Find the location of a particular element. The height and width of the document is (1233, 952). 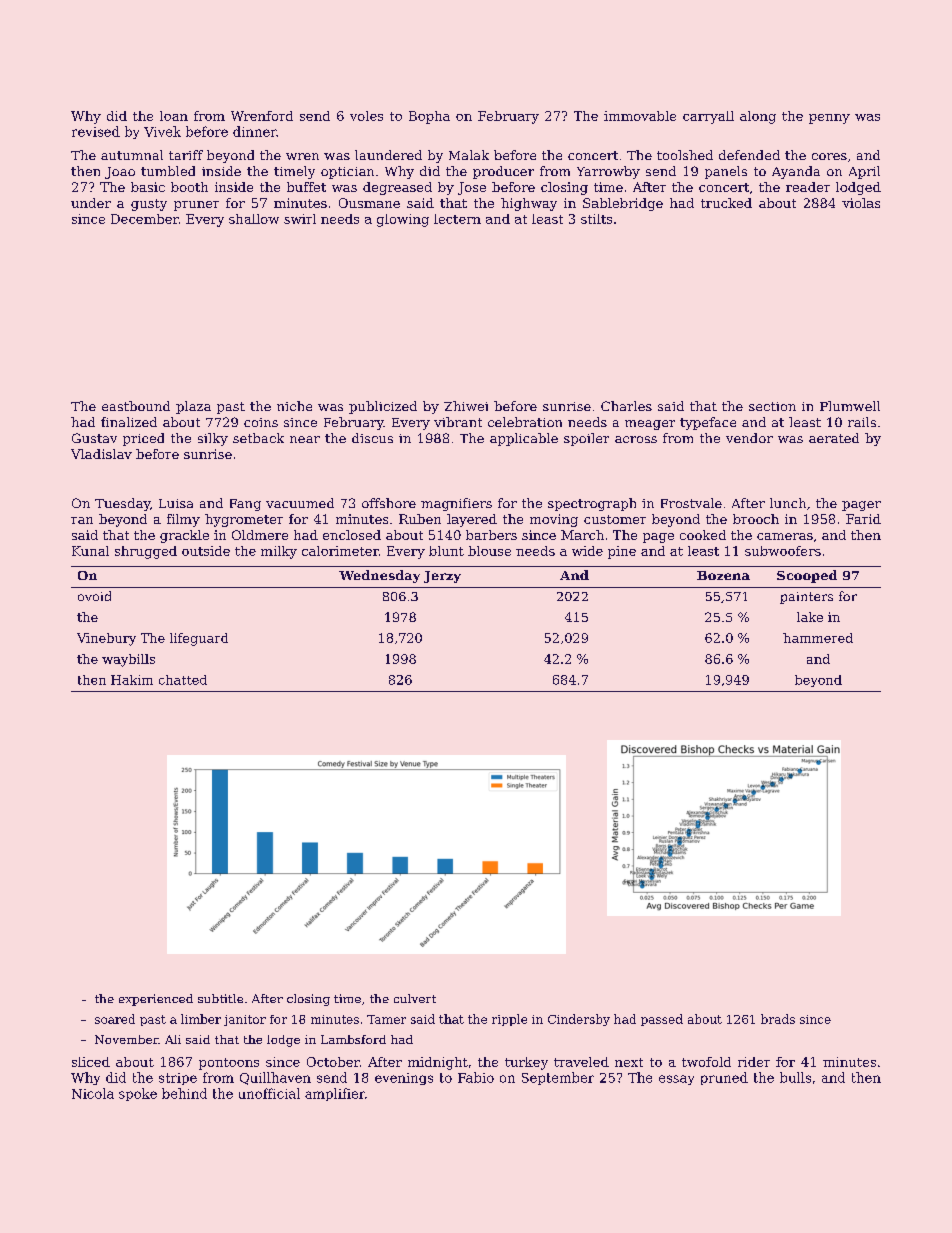

Lambsford is located at coordinates (353, 1039).
